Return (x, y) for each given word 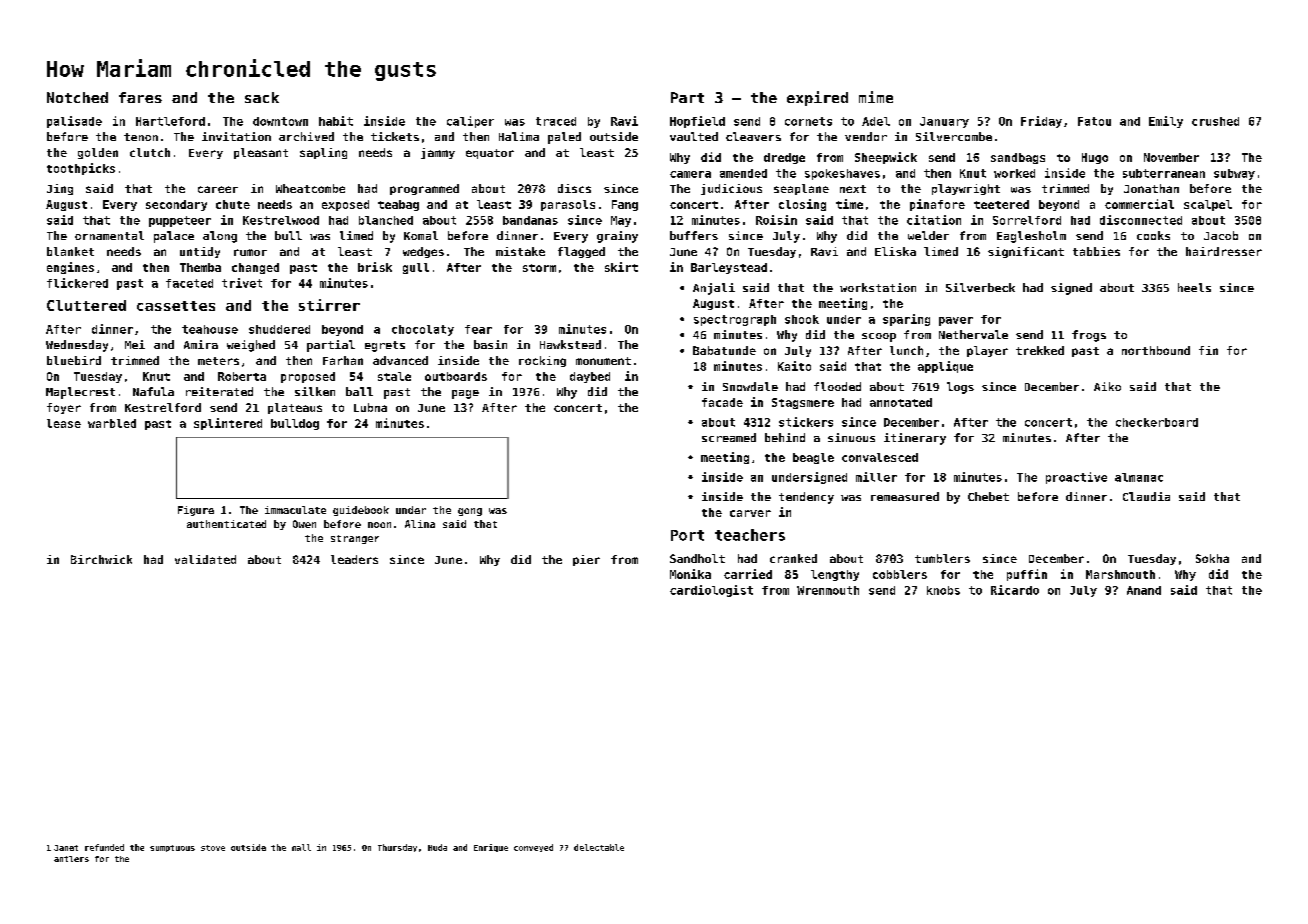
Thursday (397, 848)
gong (470, 512)
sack (262, 97)
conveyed (533, 848)
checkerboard (1157, 422)
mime (876, 97)
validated (205, 559)
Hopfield (697, 122)
